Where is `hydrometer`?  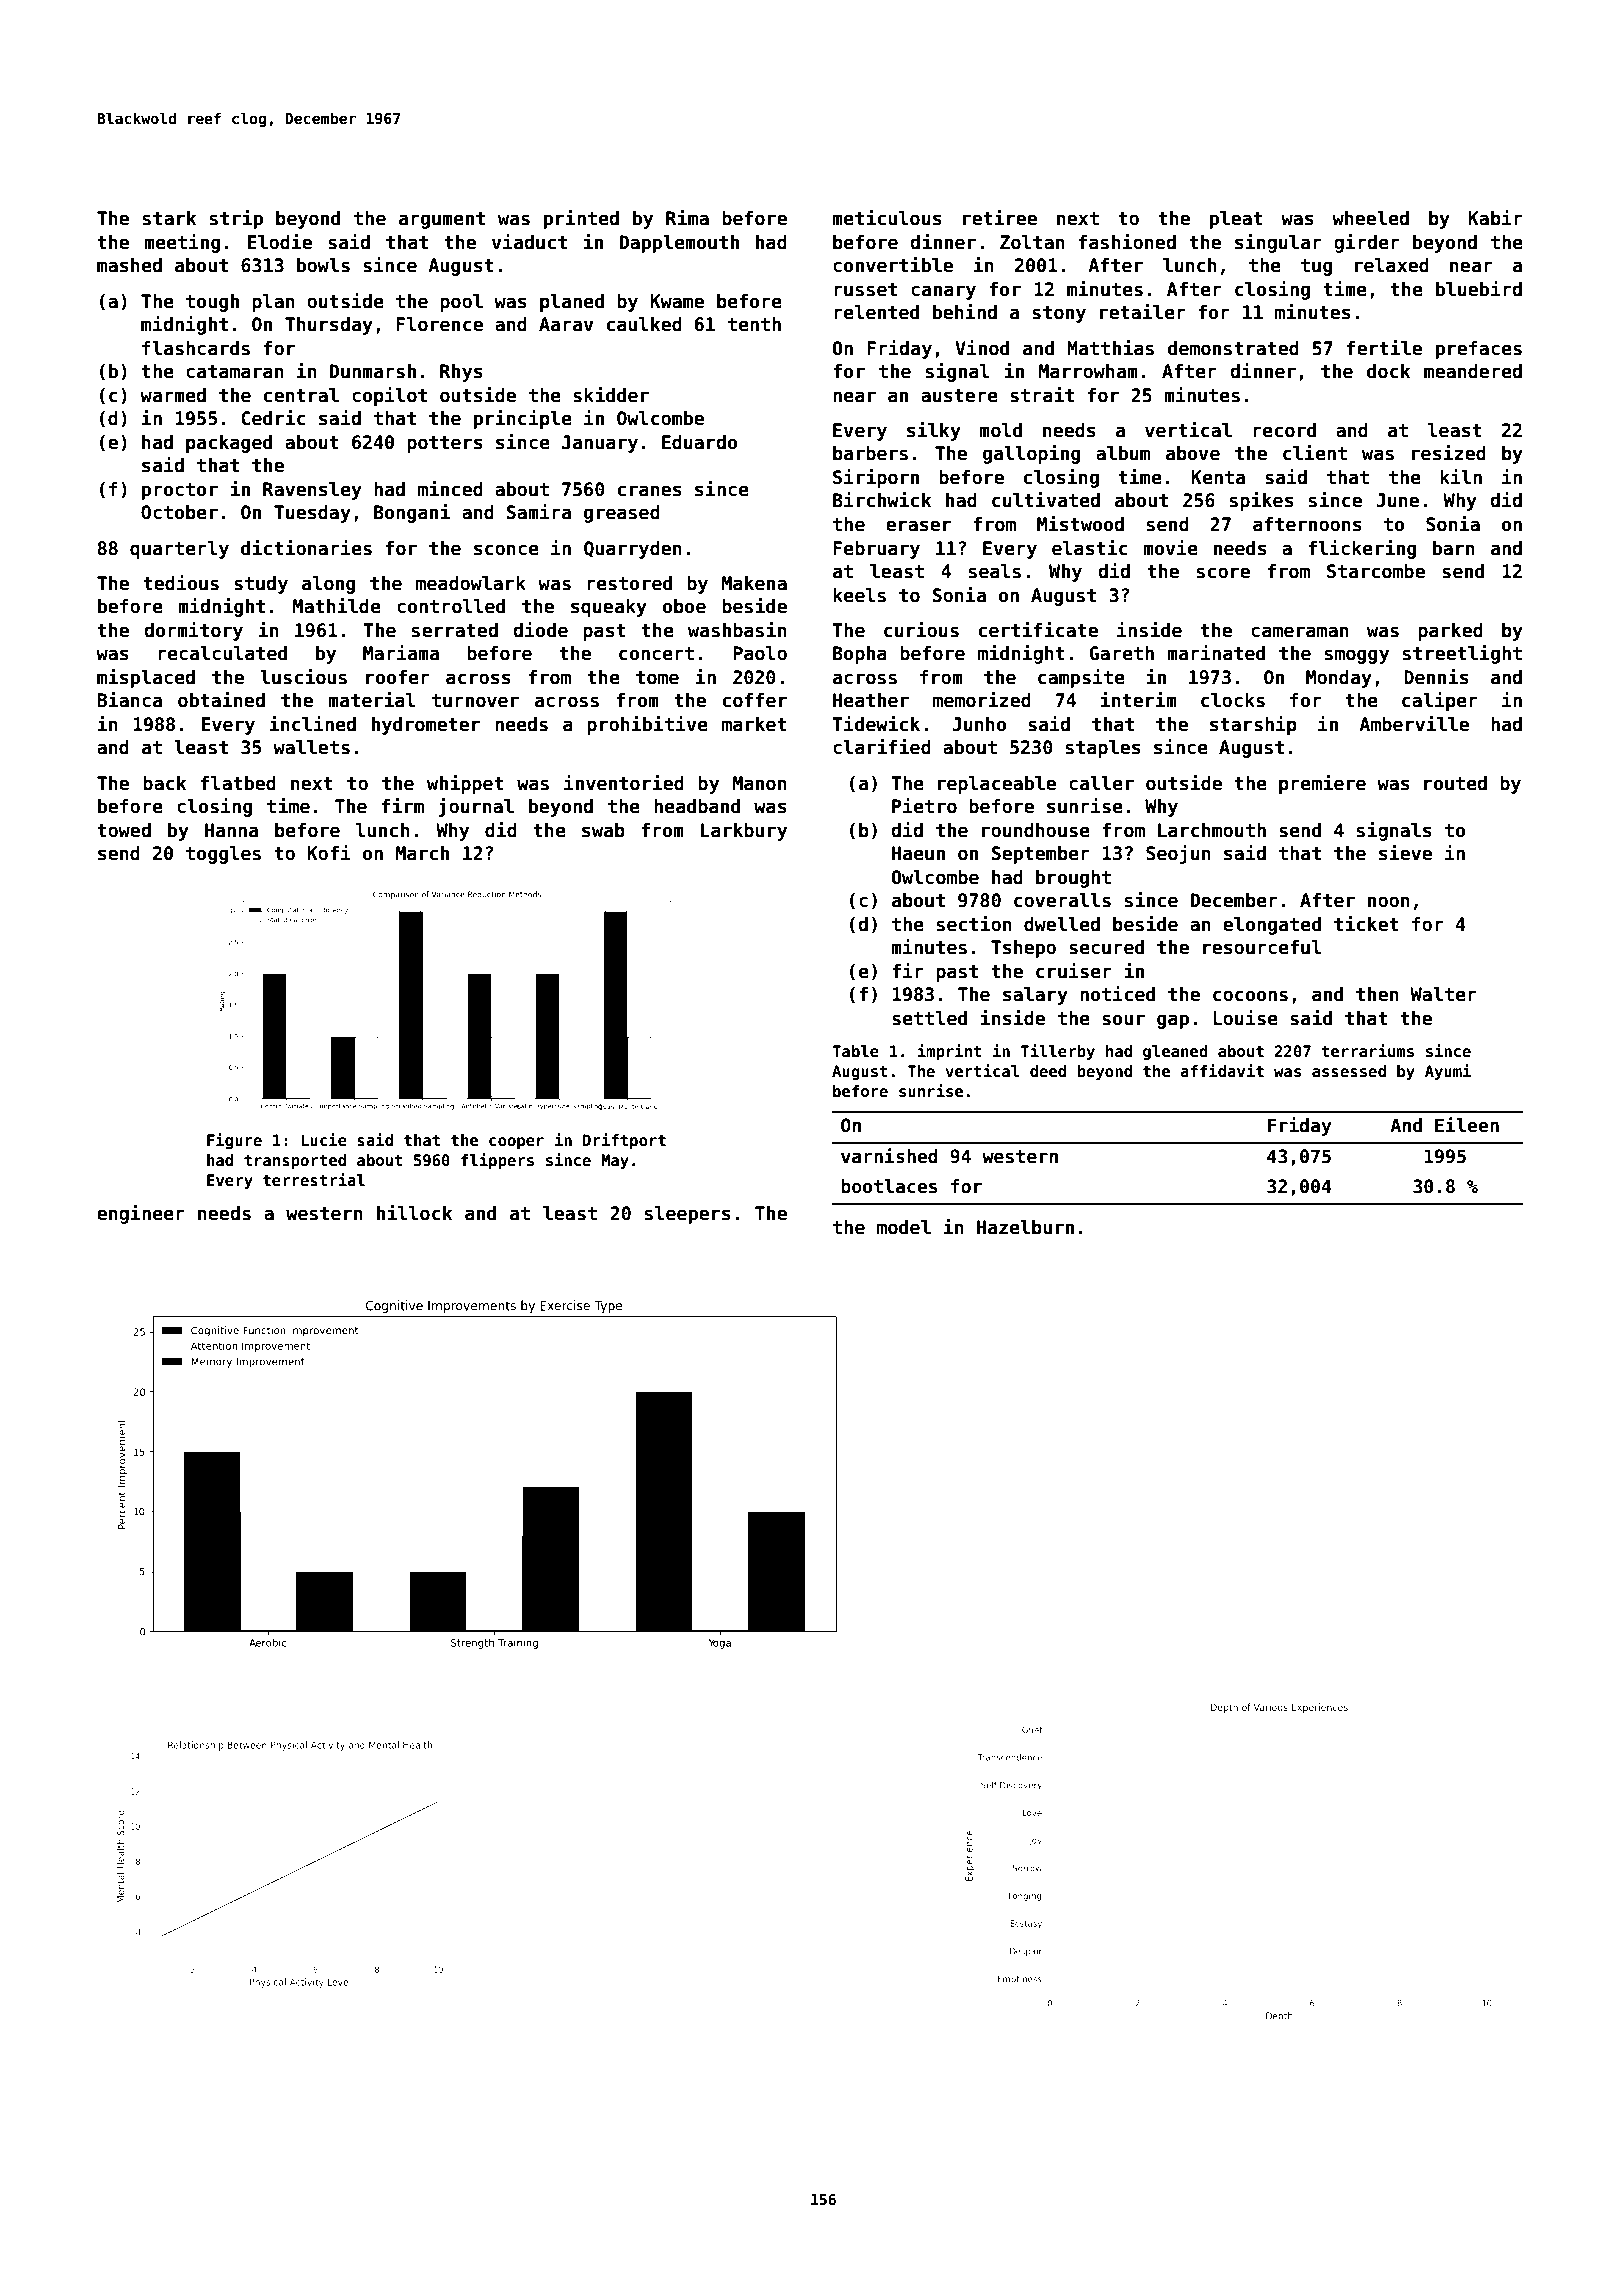 hydrometer is located at coordinates (426, 726).
